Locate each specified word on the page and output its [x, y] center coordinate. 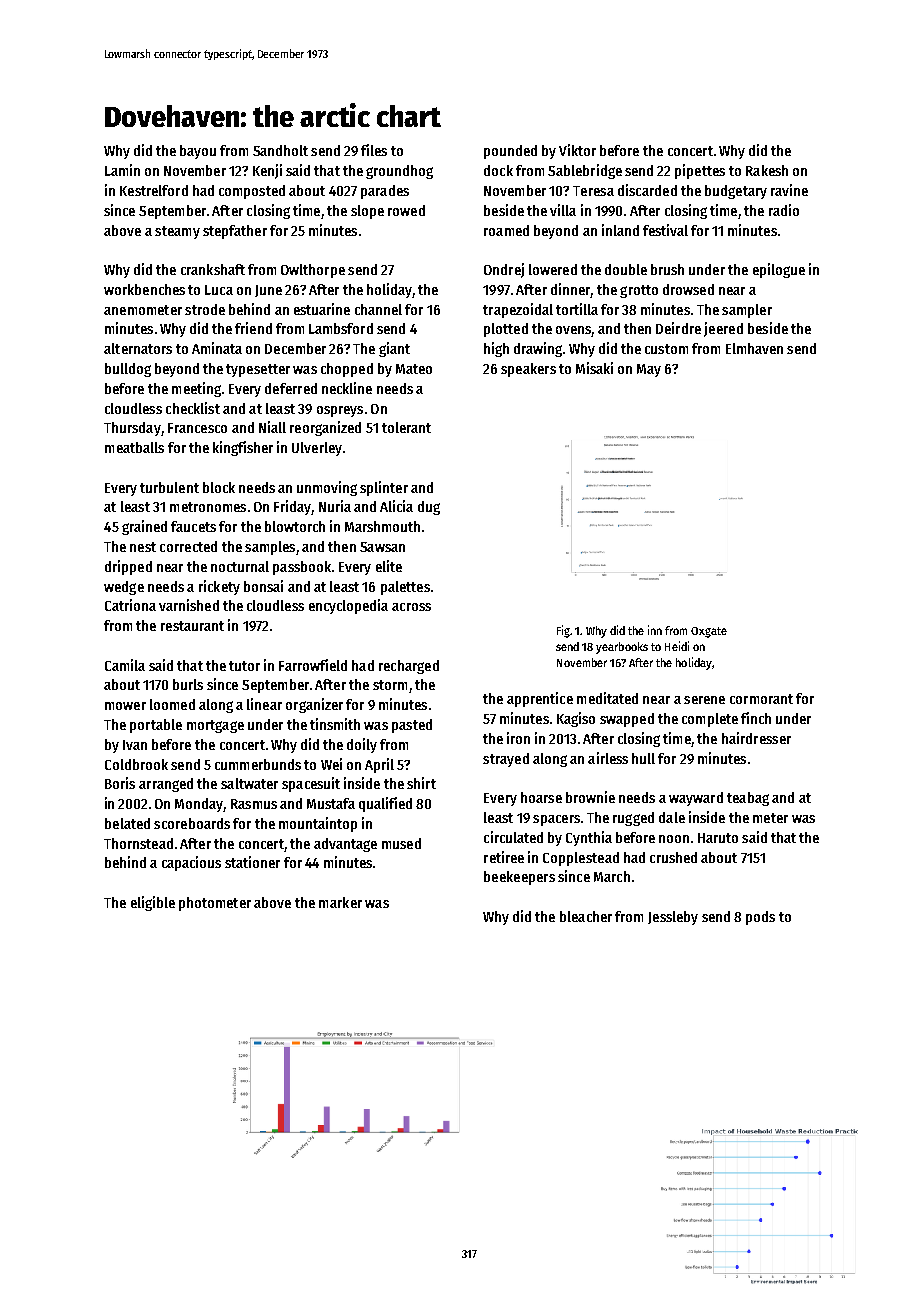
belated [127, 823]
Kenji [267, 171]
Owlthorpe [313, 271]
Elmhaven [754, 348]
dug [429, 508]
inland [620, 230]
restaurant [192, 626]
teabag [748, 799]
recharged [409, 667]
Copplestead [581, 859]
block [219, 487]
